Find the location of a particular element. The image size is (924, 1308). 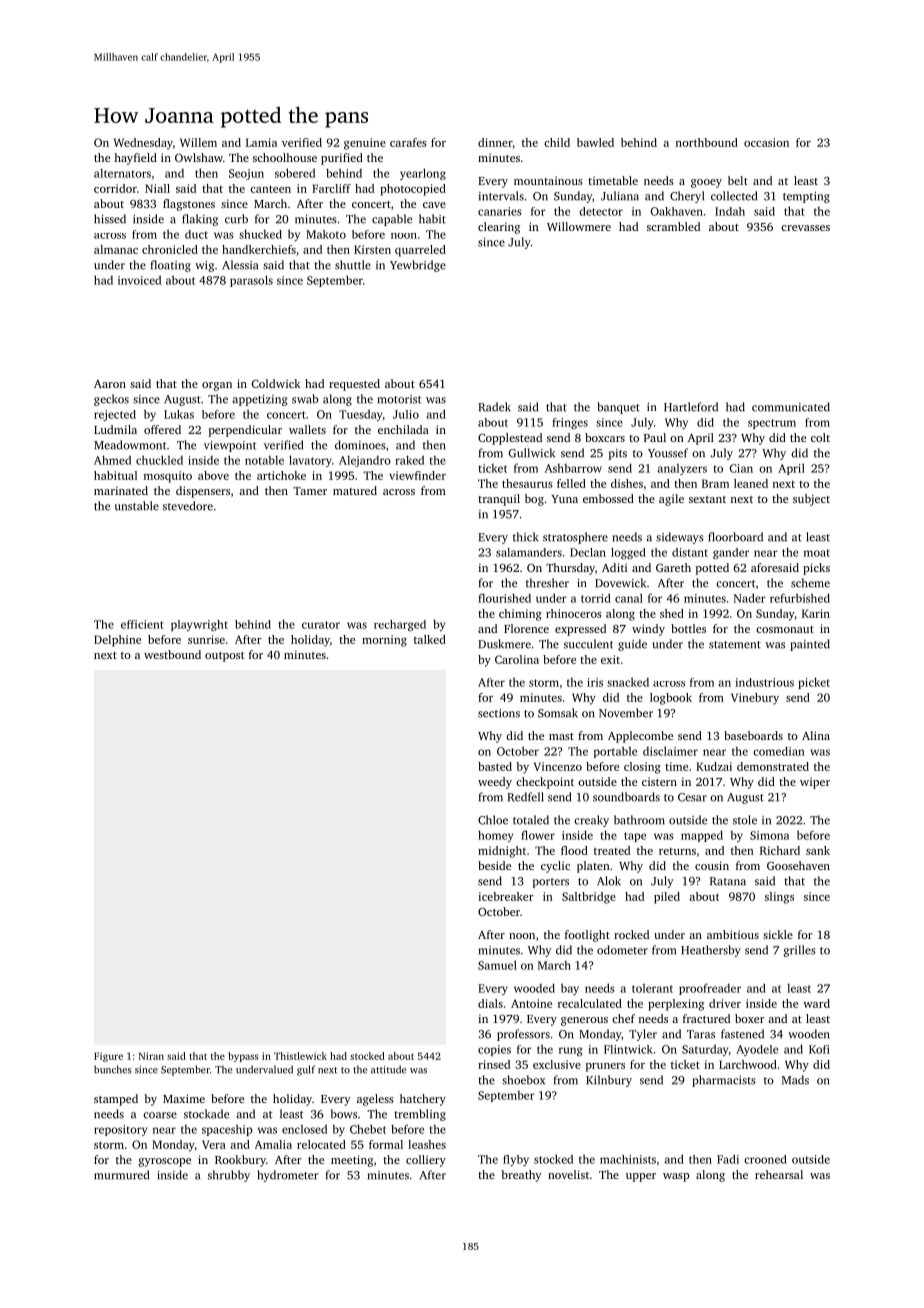

morning is located at coordinates (384, 641).
